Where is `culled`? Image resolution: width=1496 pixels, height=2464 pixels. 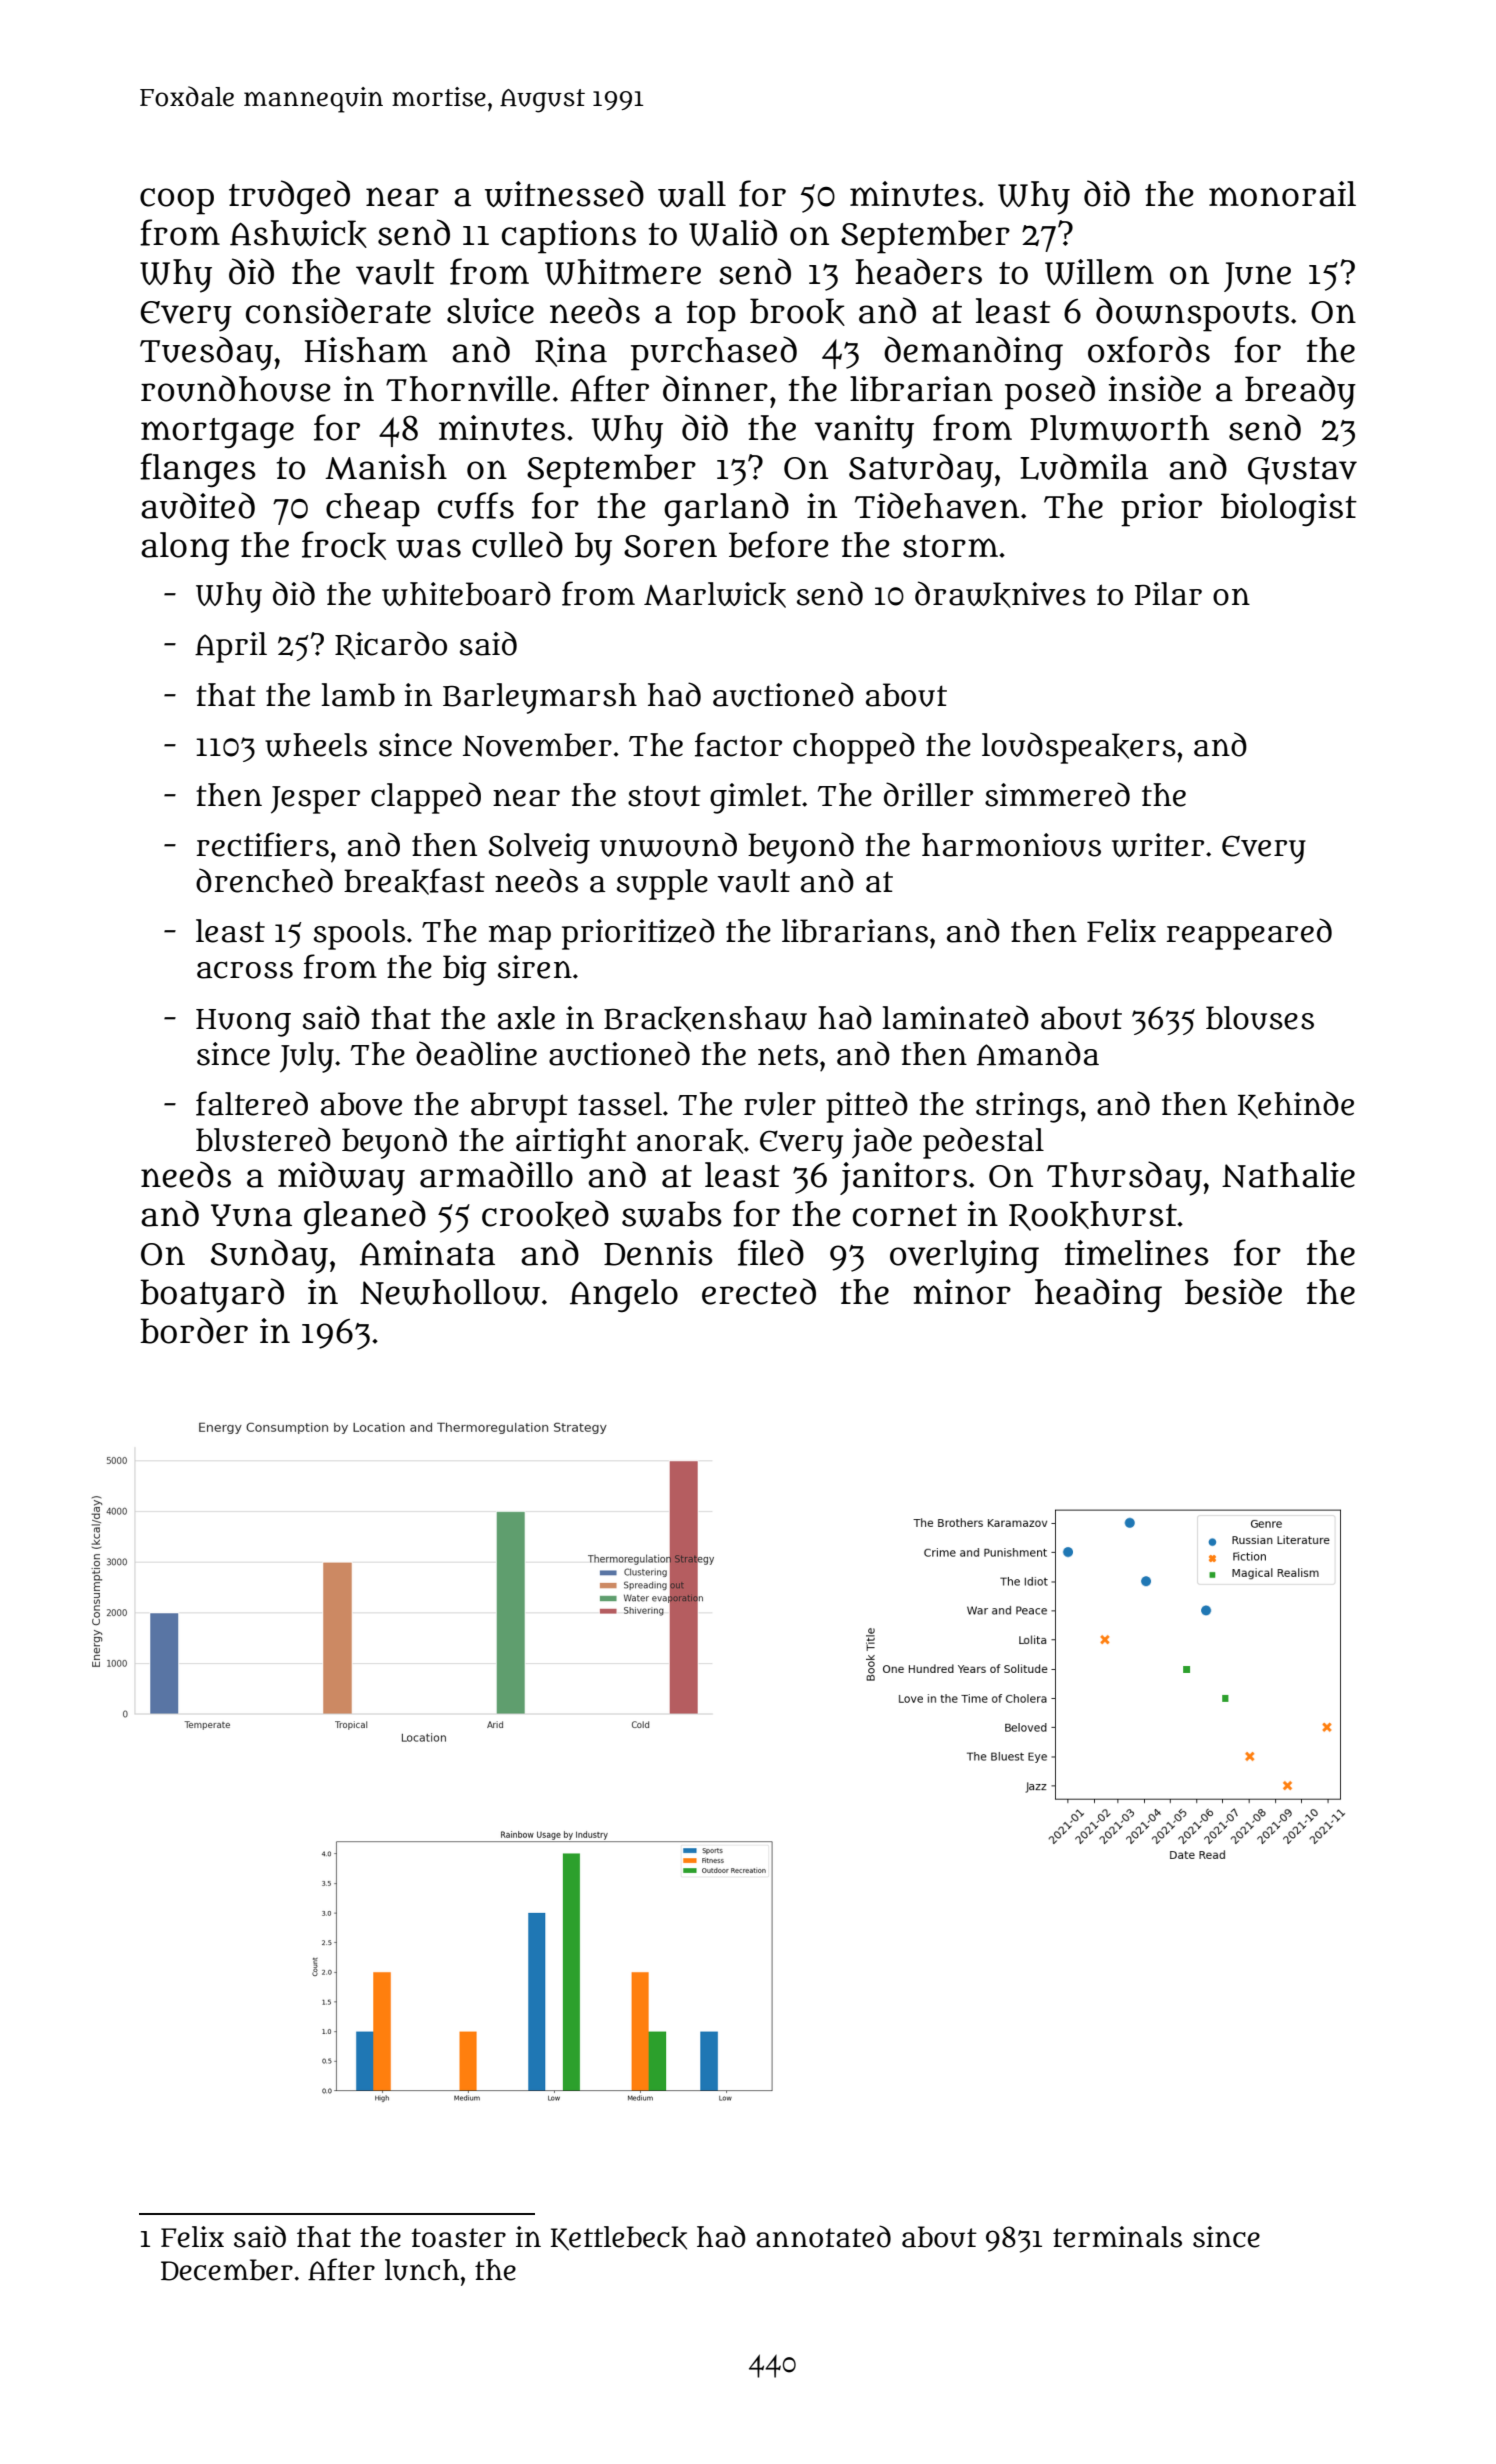 culled is located at coordinates (517, 544).
